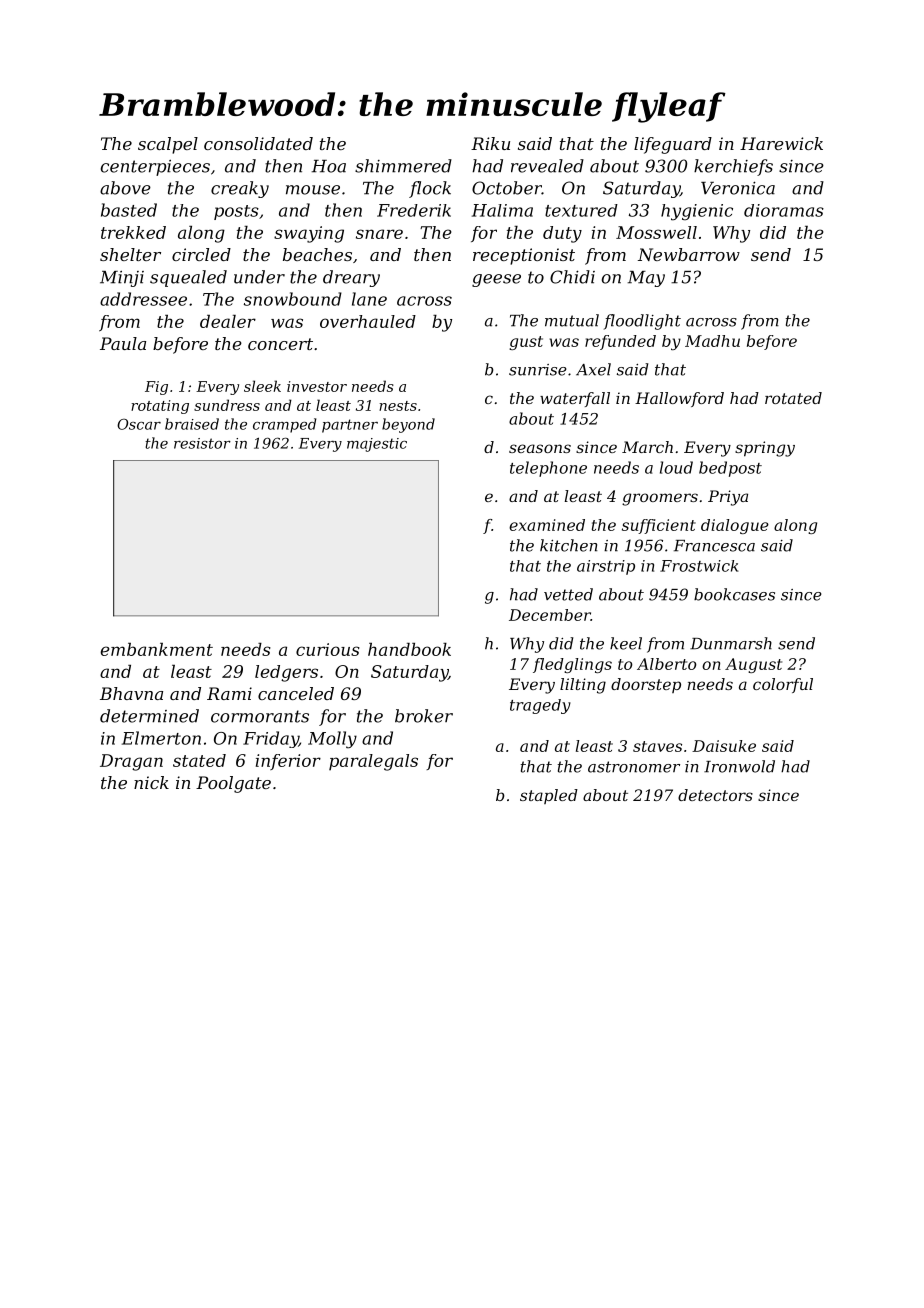 This screenshot has height=1308, width=924. I want to click on vetted, so click(568, 594).
